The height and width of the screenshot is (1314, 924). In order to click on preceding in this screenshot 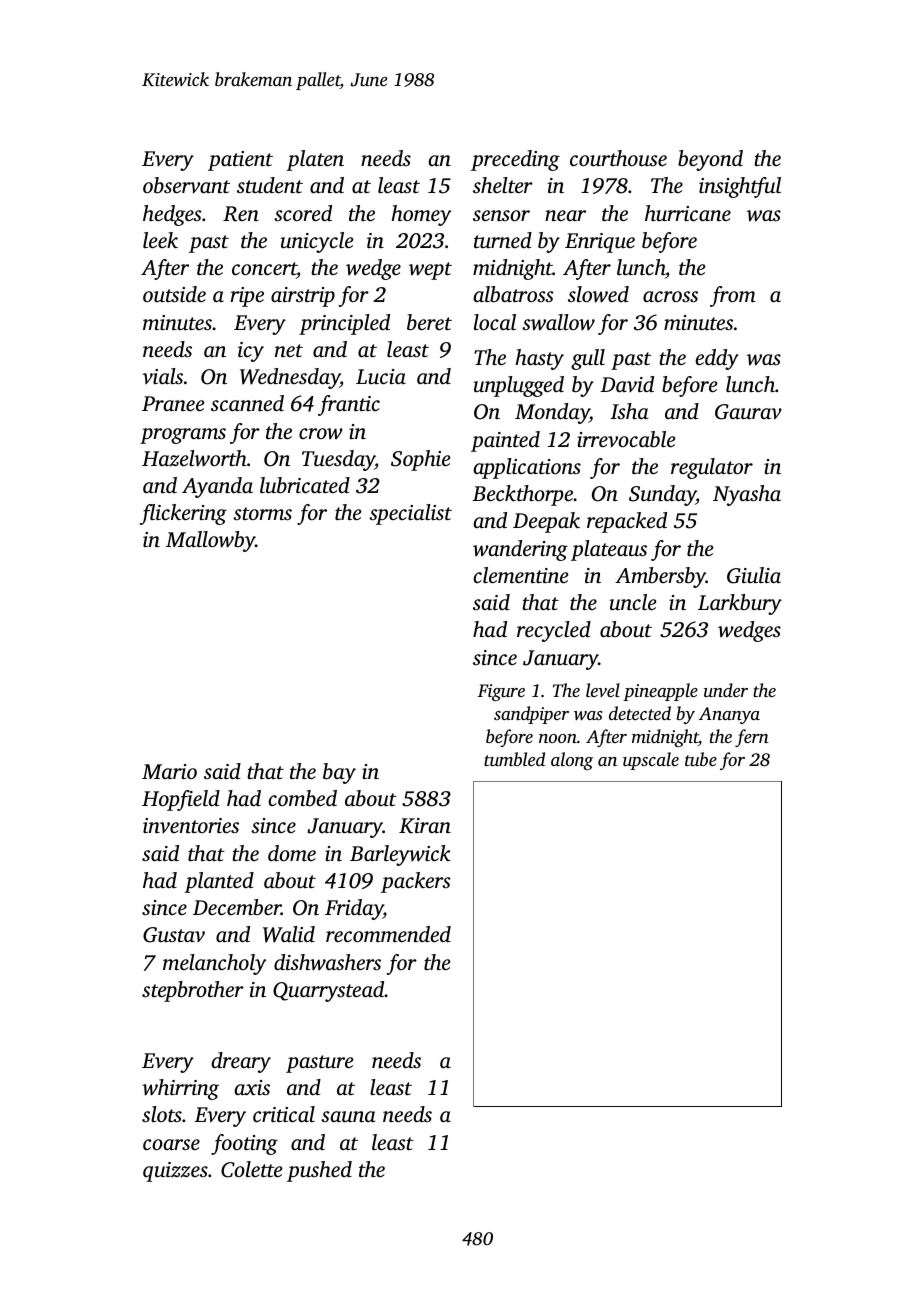, I will do `click(515, 160)`.
